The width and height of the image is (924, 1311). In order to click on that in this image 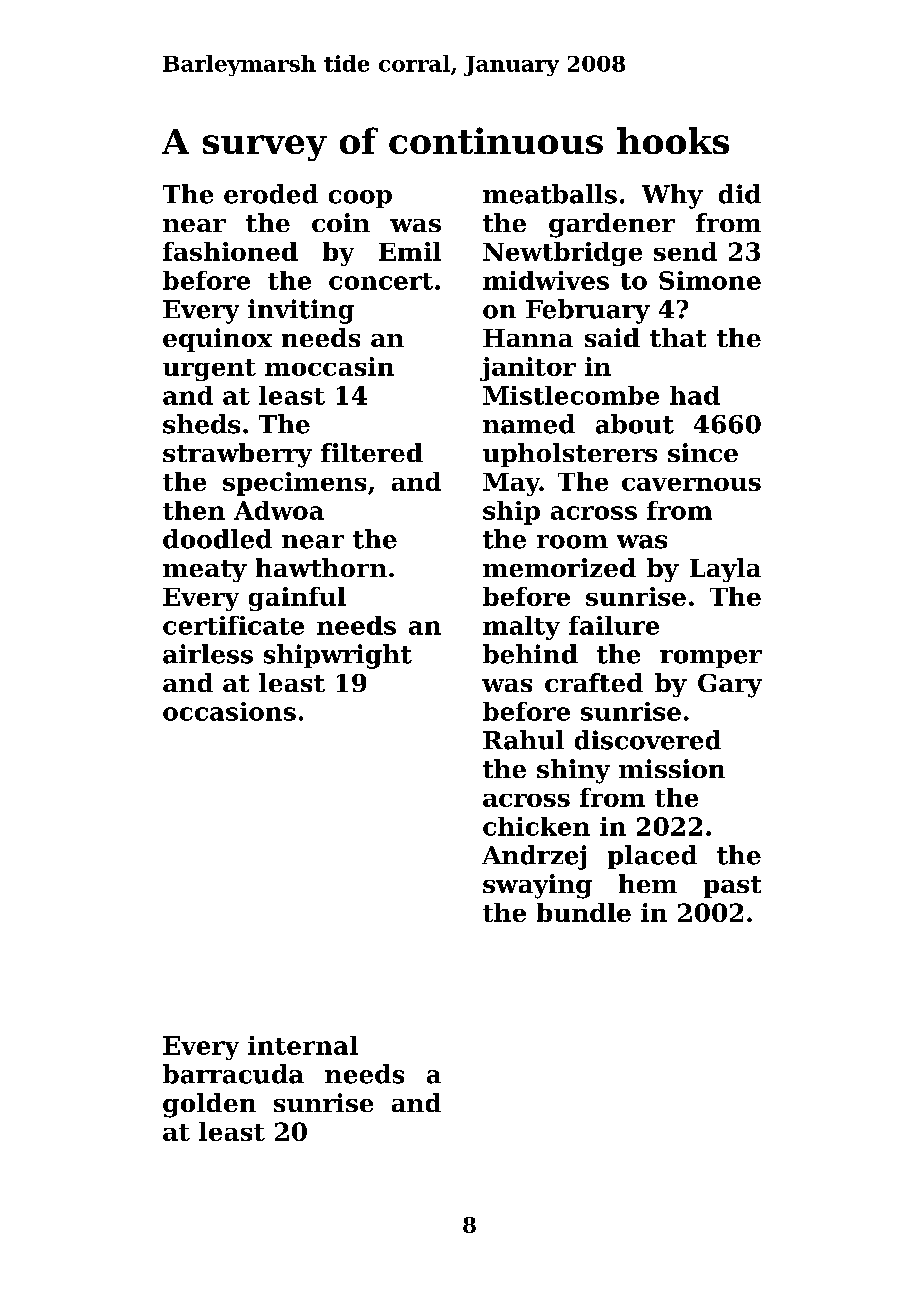, I will do `click(678, 337)`.
